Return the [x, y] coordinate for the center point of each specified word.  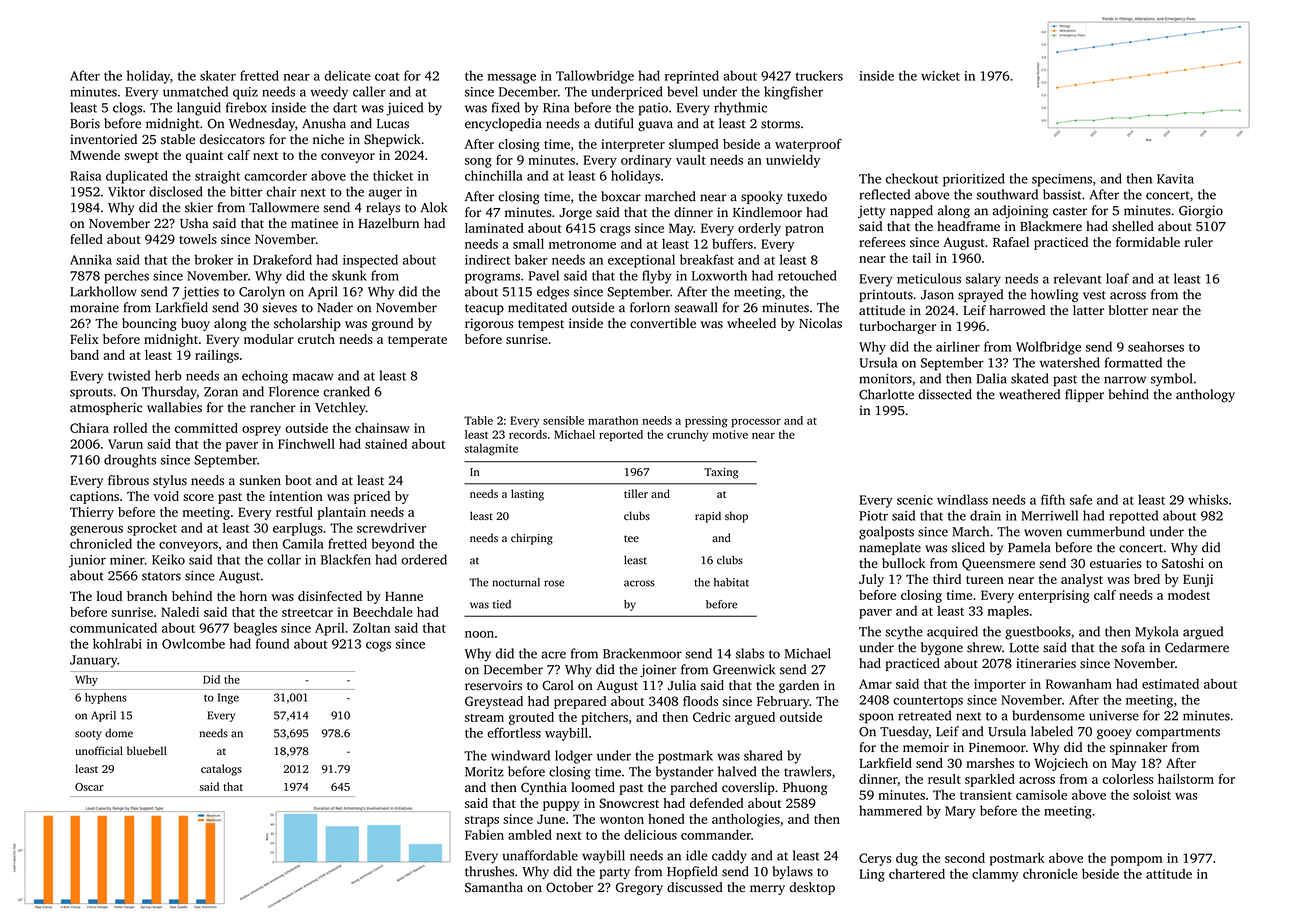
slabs [750, 653]
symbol [1171, 380]
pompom [1136, 861]
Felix [84, 339]
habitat [731, 582]
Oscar [89, 787]
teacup [484, 309]
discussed [695, 887]
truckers [819, 75]
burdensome [1048, 715]
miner [127, 560]
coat [387, 76]
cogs [378, 647]
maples [1008, 612]
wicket [940, 75]
